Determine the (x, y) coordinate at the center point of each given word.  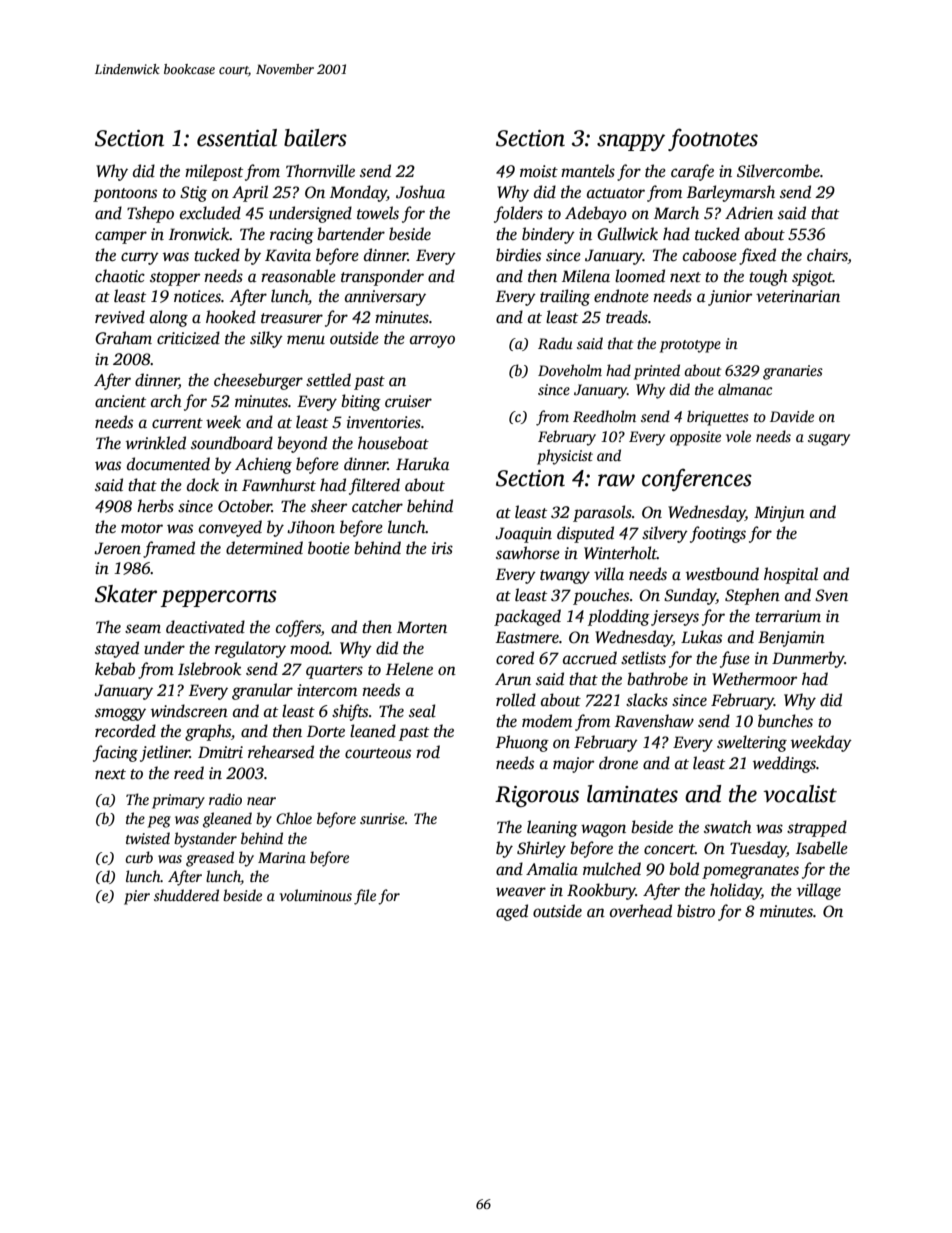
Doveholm (570, 370)
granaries (793, 372)
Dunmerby (808, 659)
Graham (123, 338)
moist (539, 171)
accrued (590, 658)
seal (422, 711)
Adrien (749, 213)
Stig (193, 194)
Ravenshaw (654, 721)
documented (168, 464)
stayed (117, 649)
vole (738, 436)
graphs (208, 732)
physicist (565, 457)
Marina (282, 857)
